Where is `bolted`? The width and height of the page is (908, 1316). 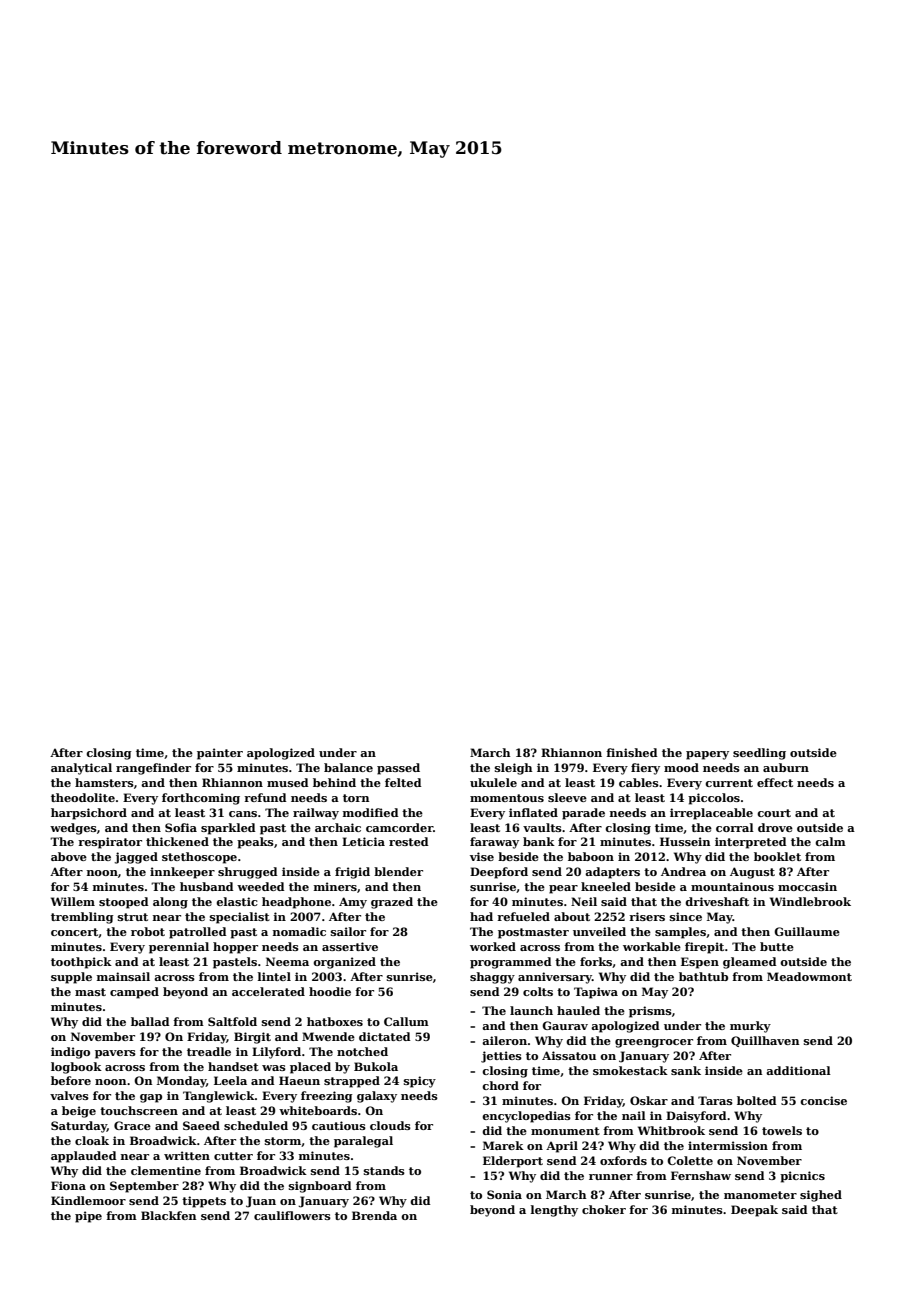 bolted is located at coordinates (757, 1100).
